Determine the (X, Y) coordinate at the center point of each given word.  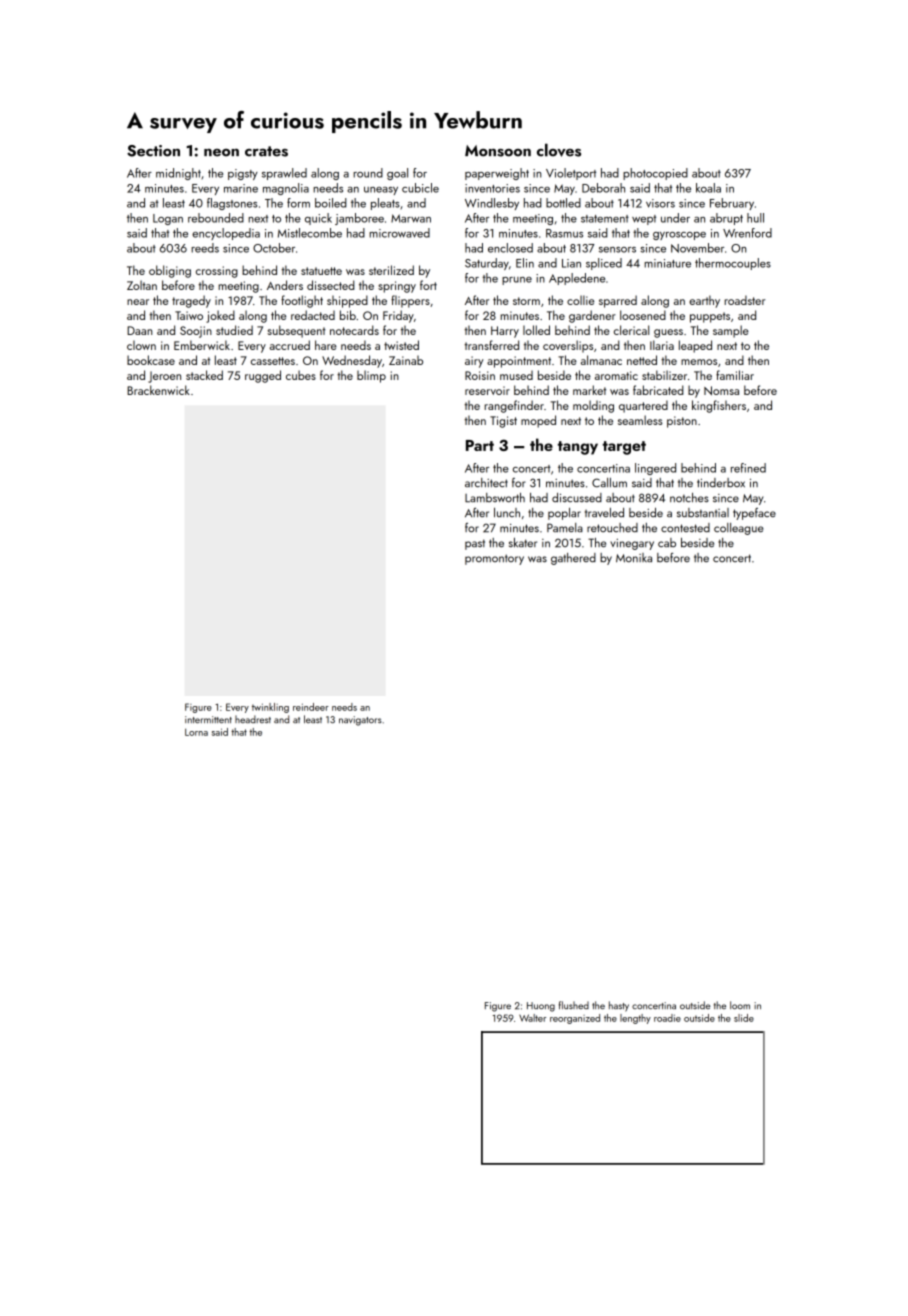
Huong (541, 1007)
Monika (634, 557)
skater (523, 542)
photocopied (655, 174)
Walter (532, 1018)
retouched (612, 527)
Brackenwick (158, 390)
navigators (360, 721)
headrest (253, 719)
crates (266, 151)
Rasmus (564, 233)
